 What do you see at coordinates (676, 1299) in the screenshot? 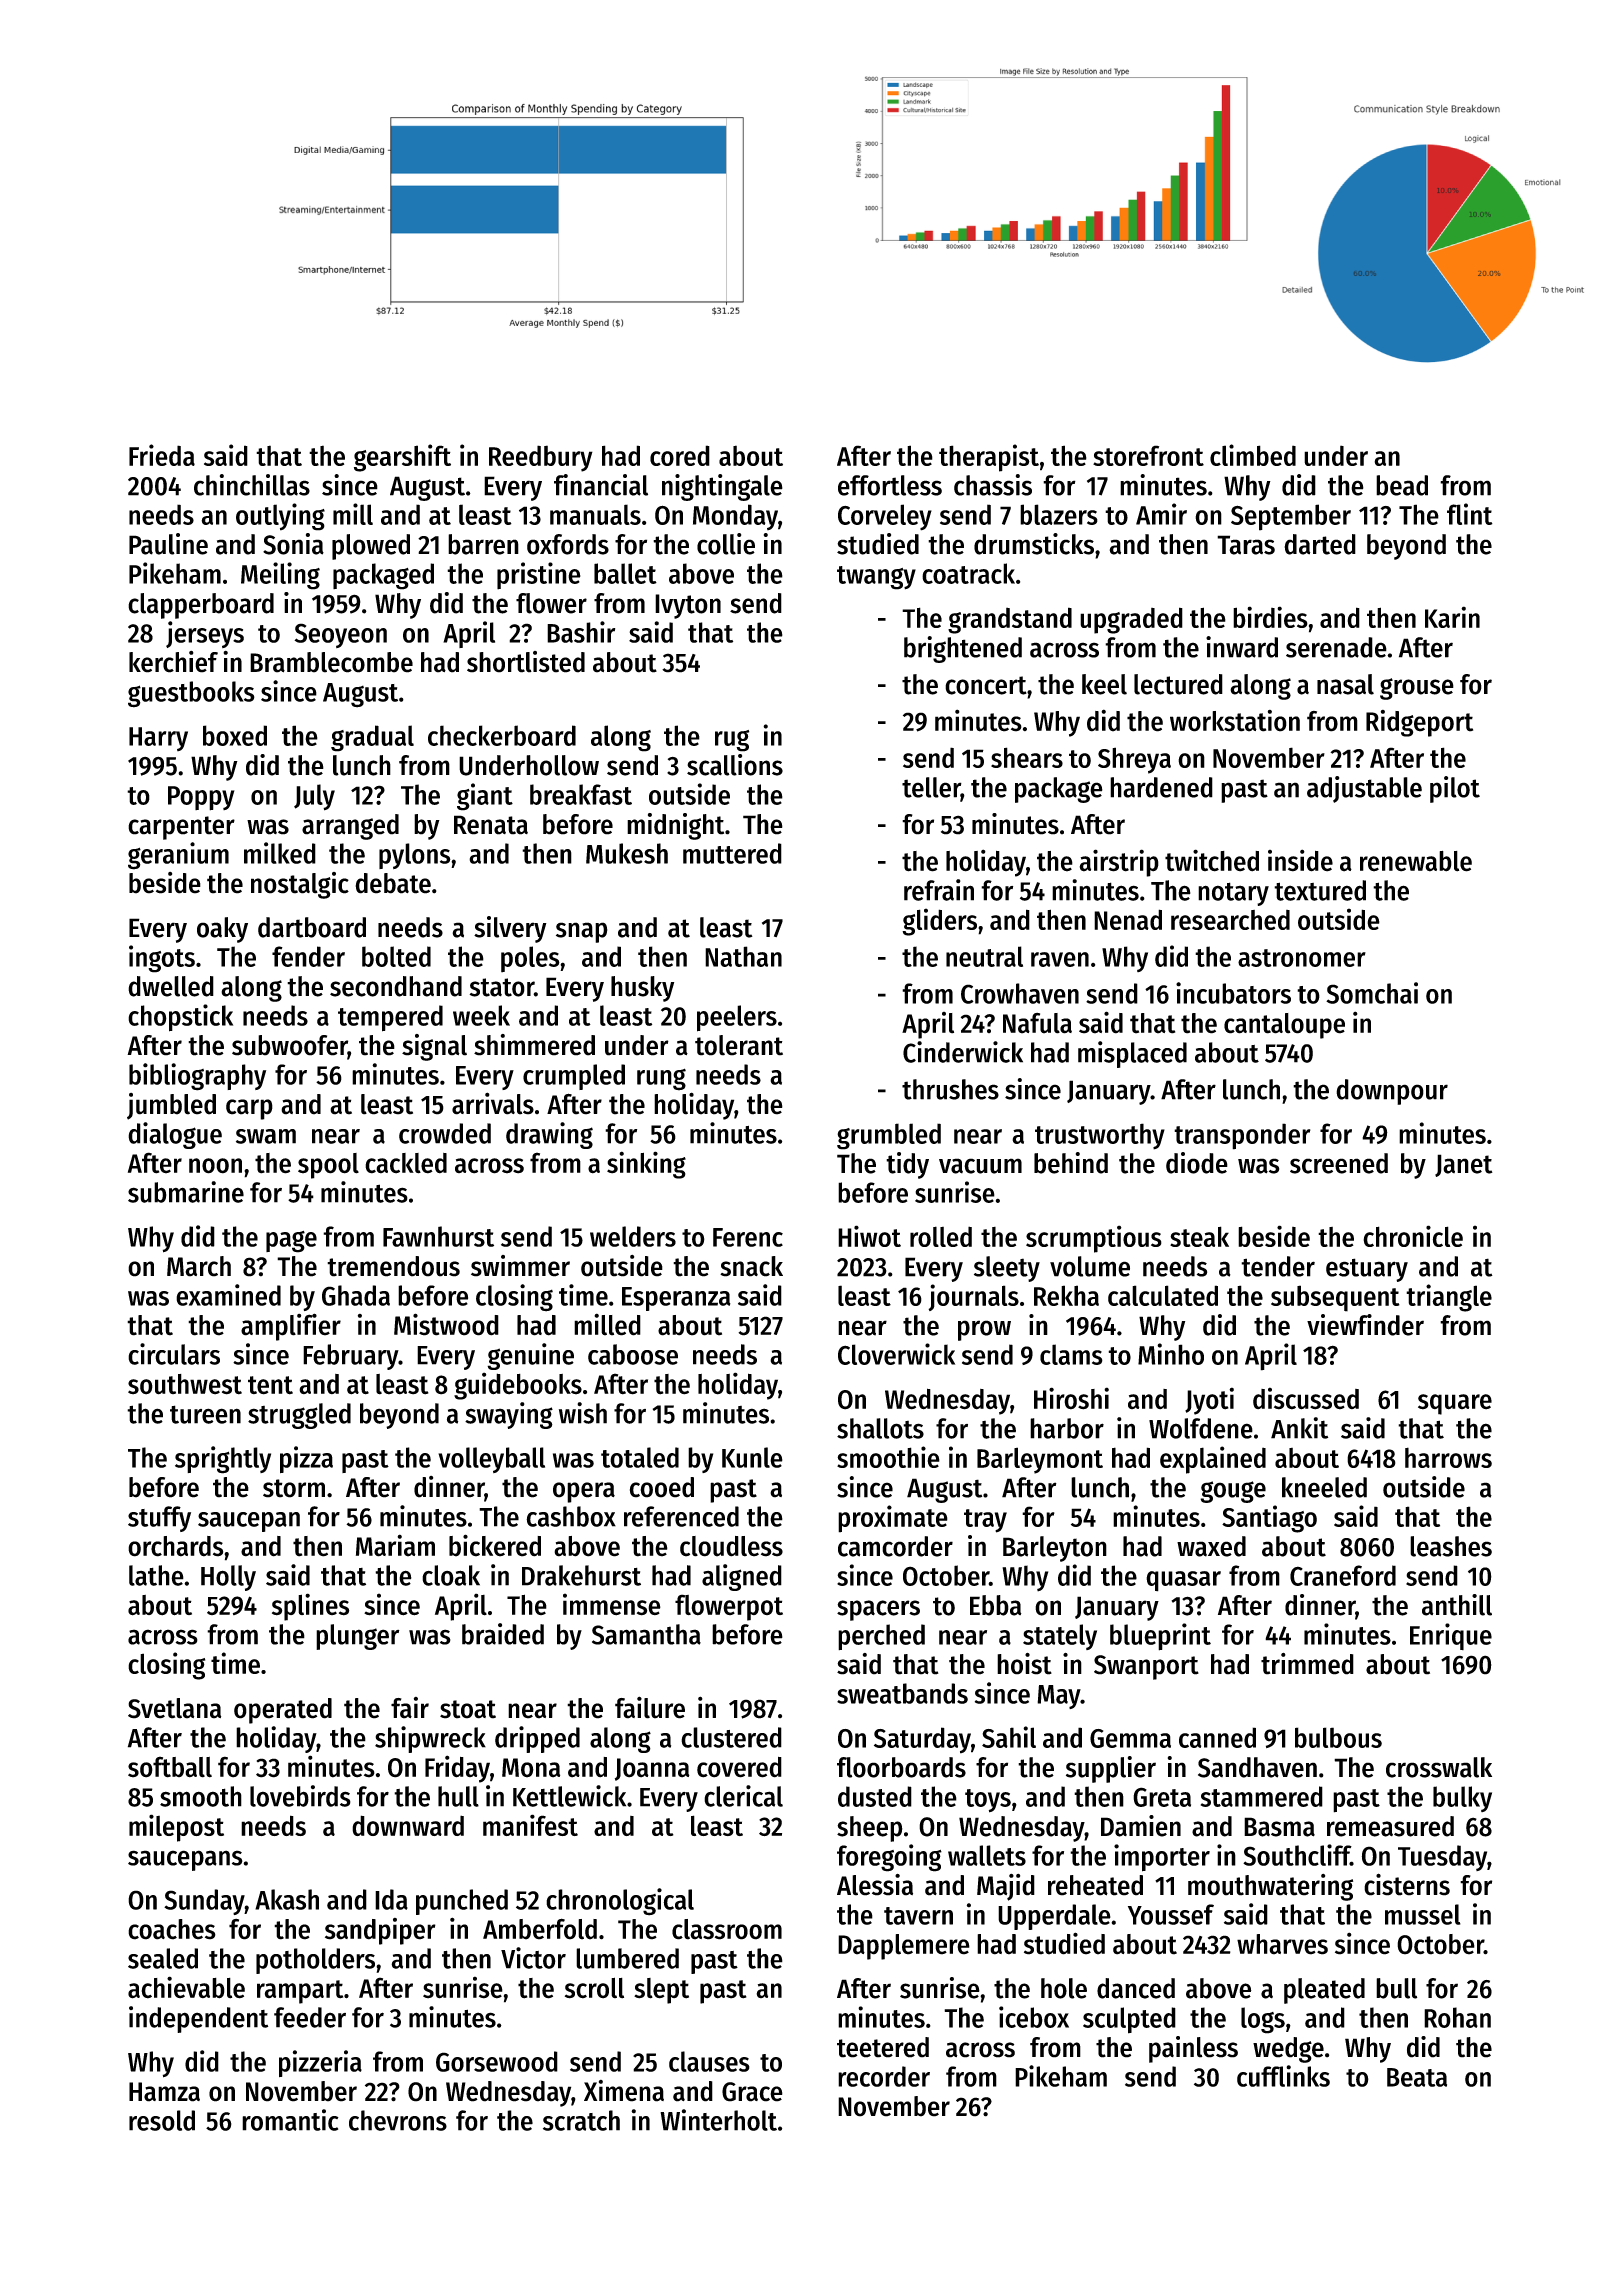
I see `Esperanza` at bounding box center [676, 1299].
